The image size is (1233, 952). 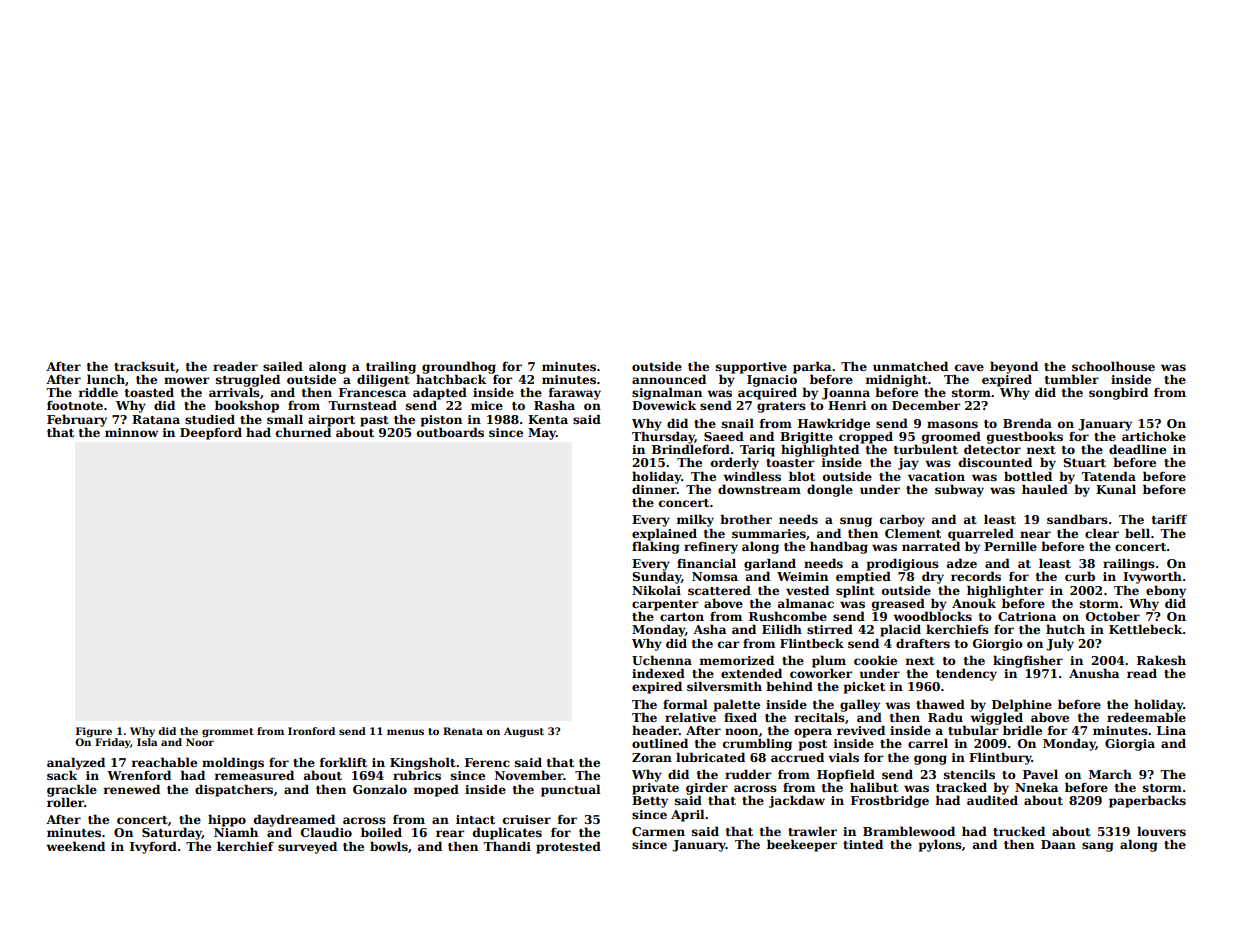 I want to click on redeemable, so click(x=1146, y=717).
